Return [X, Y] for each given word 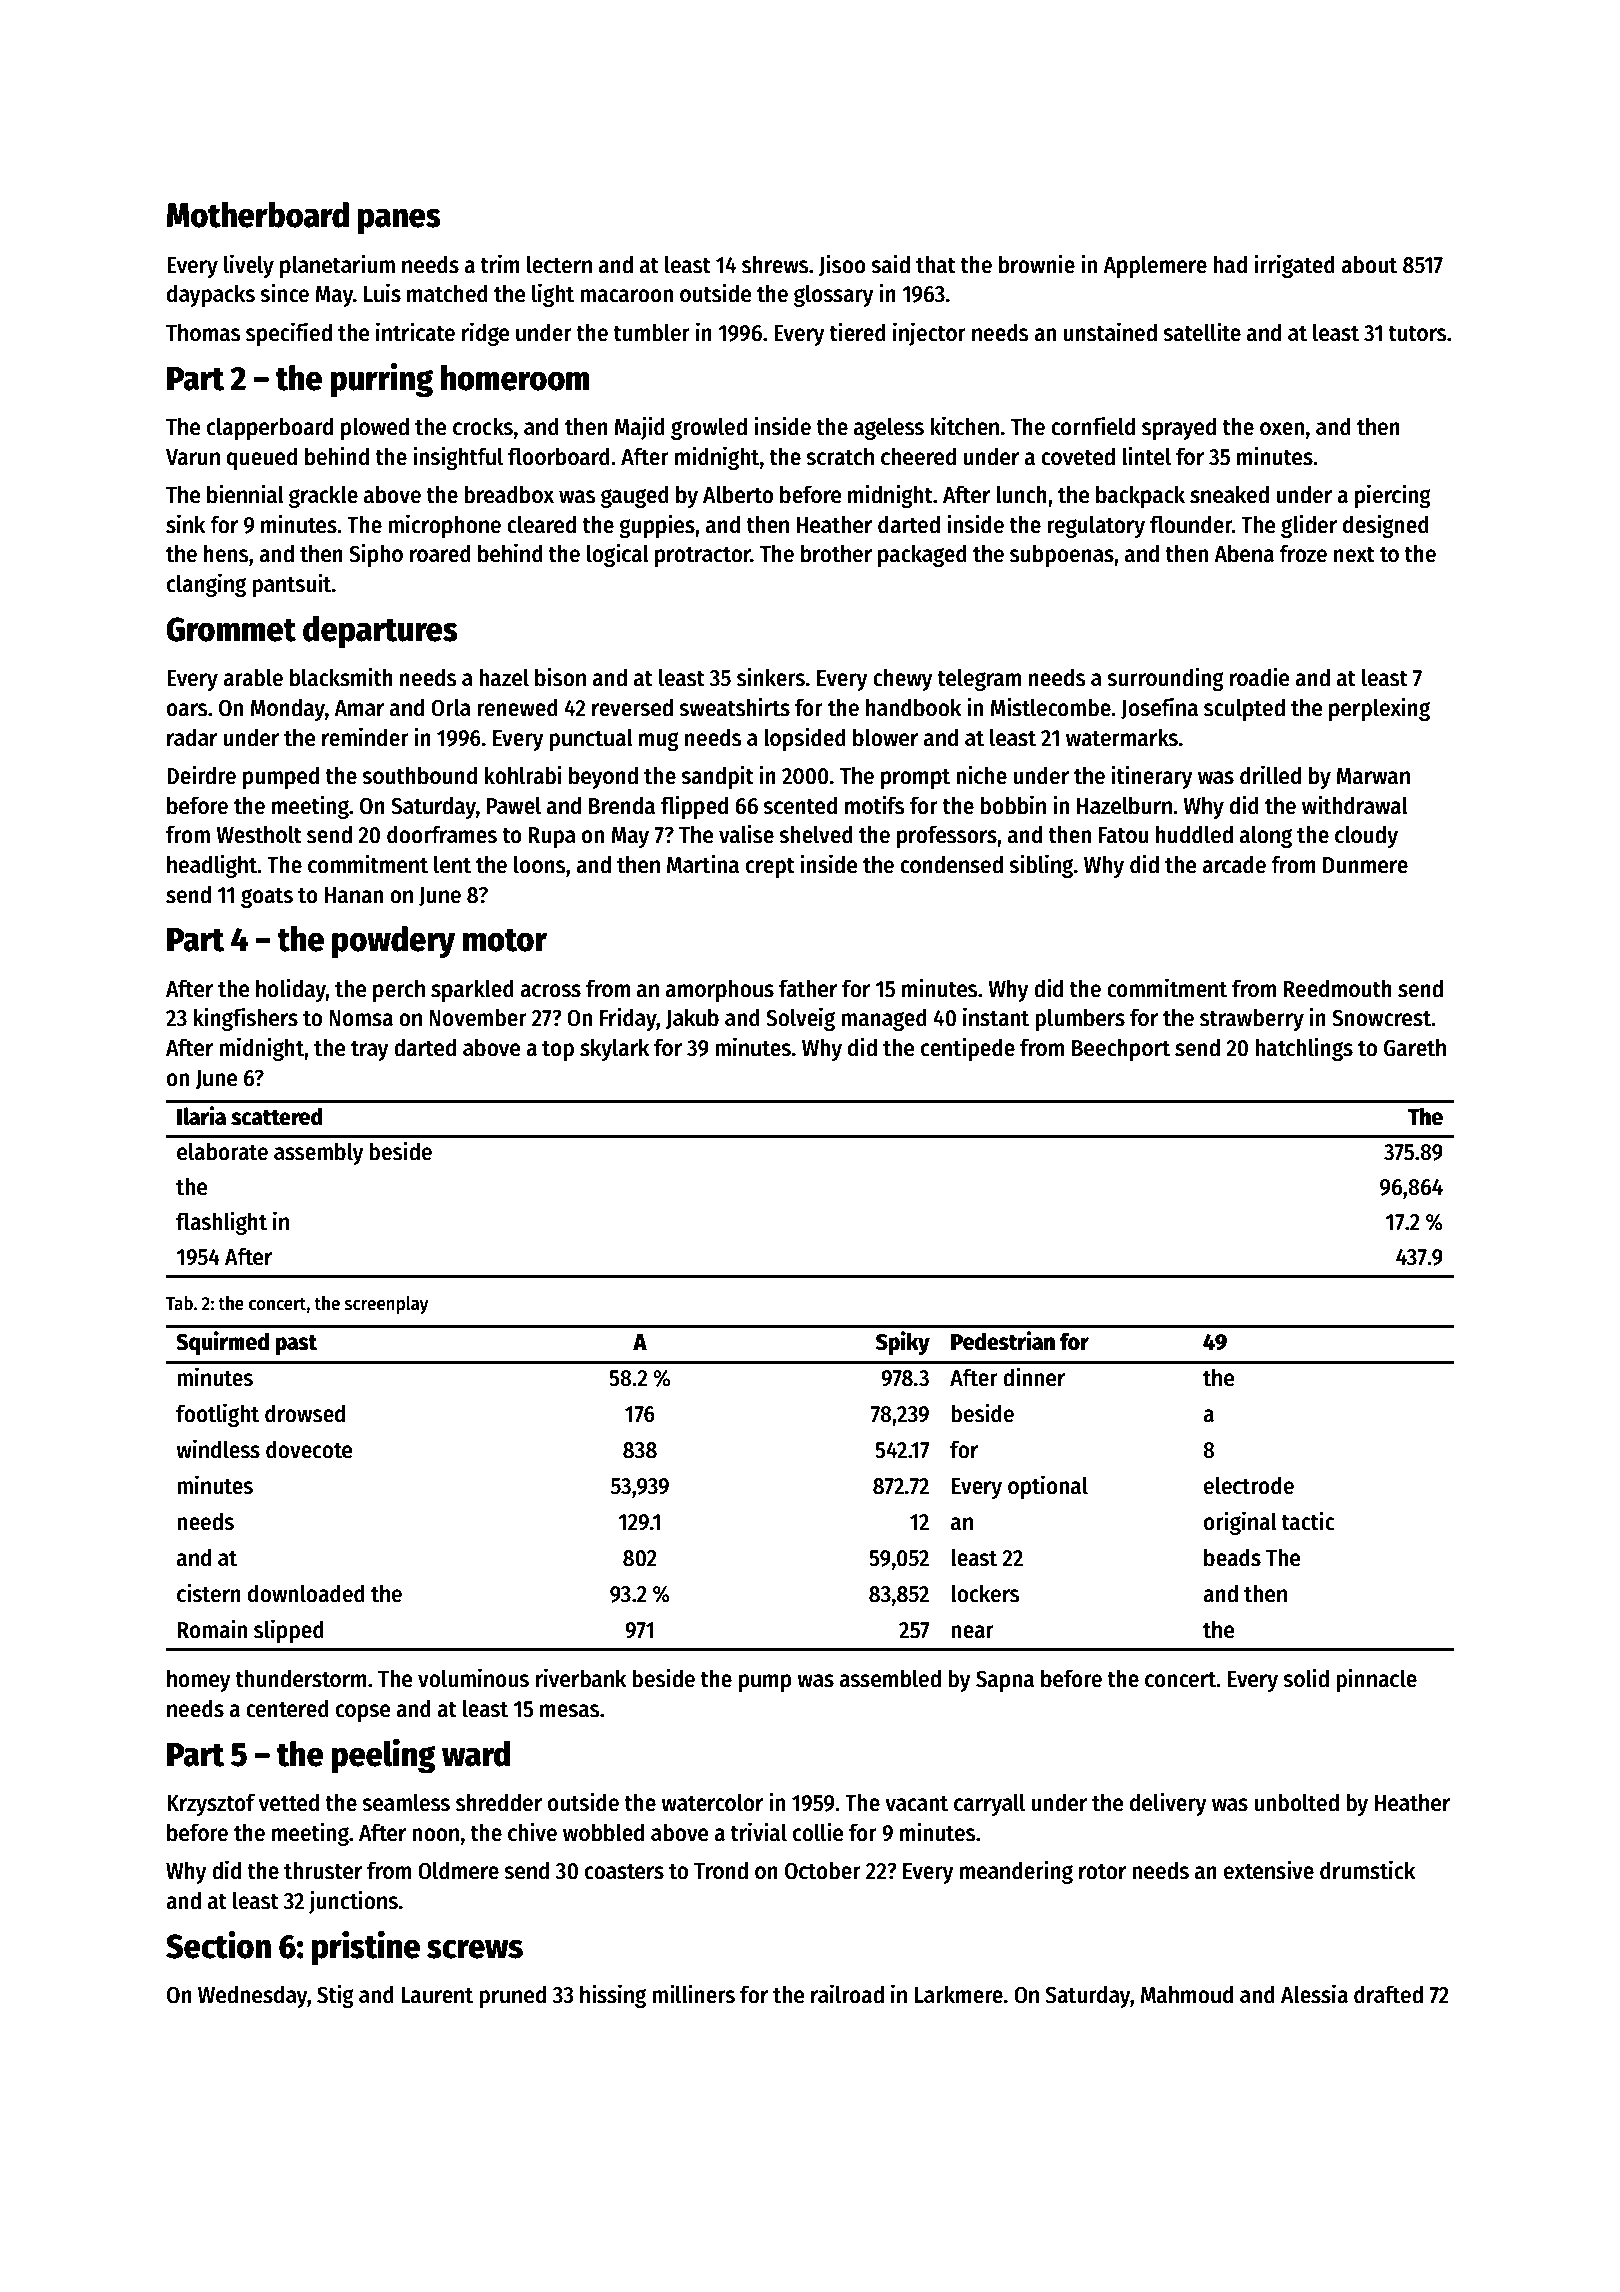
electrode [1249, 1485]
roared [440, 553]
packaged [922, 555]
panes [399, 221]
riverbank [581, 1678]
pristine [366, 1948]
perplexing [1379, 709]
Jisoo [842, 265]
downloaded [306, 1593]
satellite [1202, 332]
